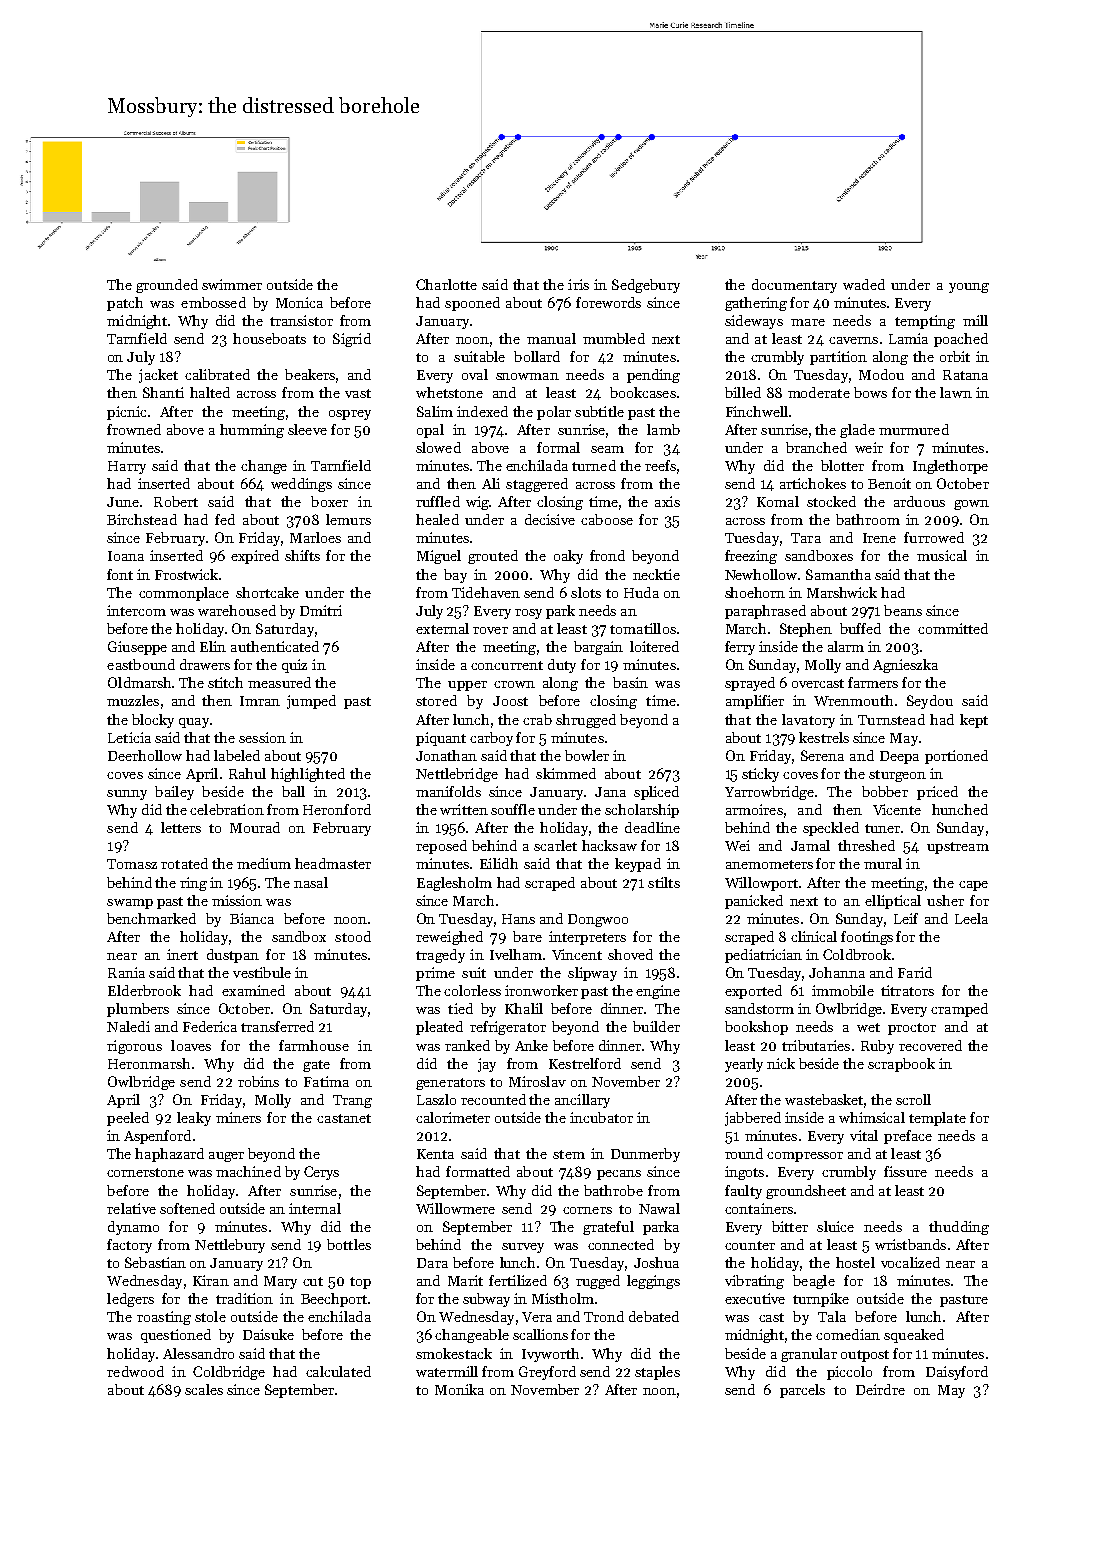 The image size is (1096, 1550). Describe the element at coordinates (905, 1171) in the document. I see `fissure` at that location.
